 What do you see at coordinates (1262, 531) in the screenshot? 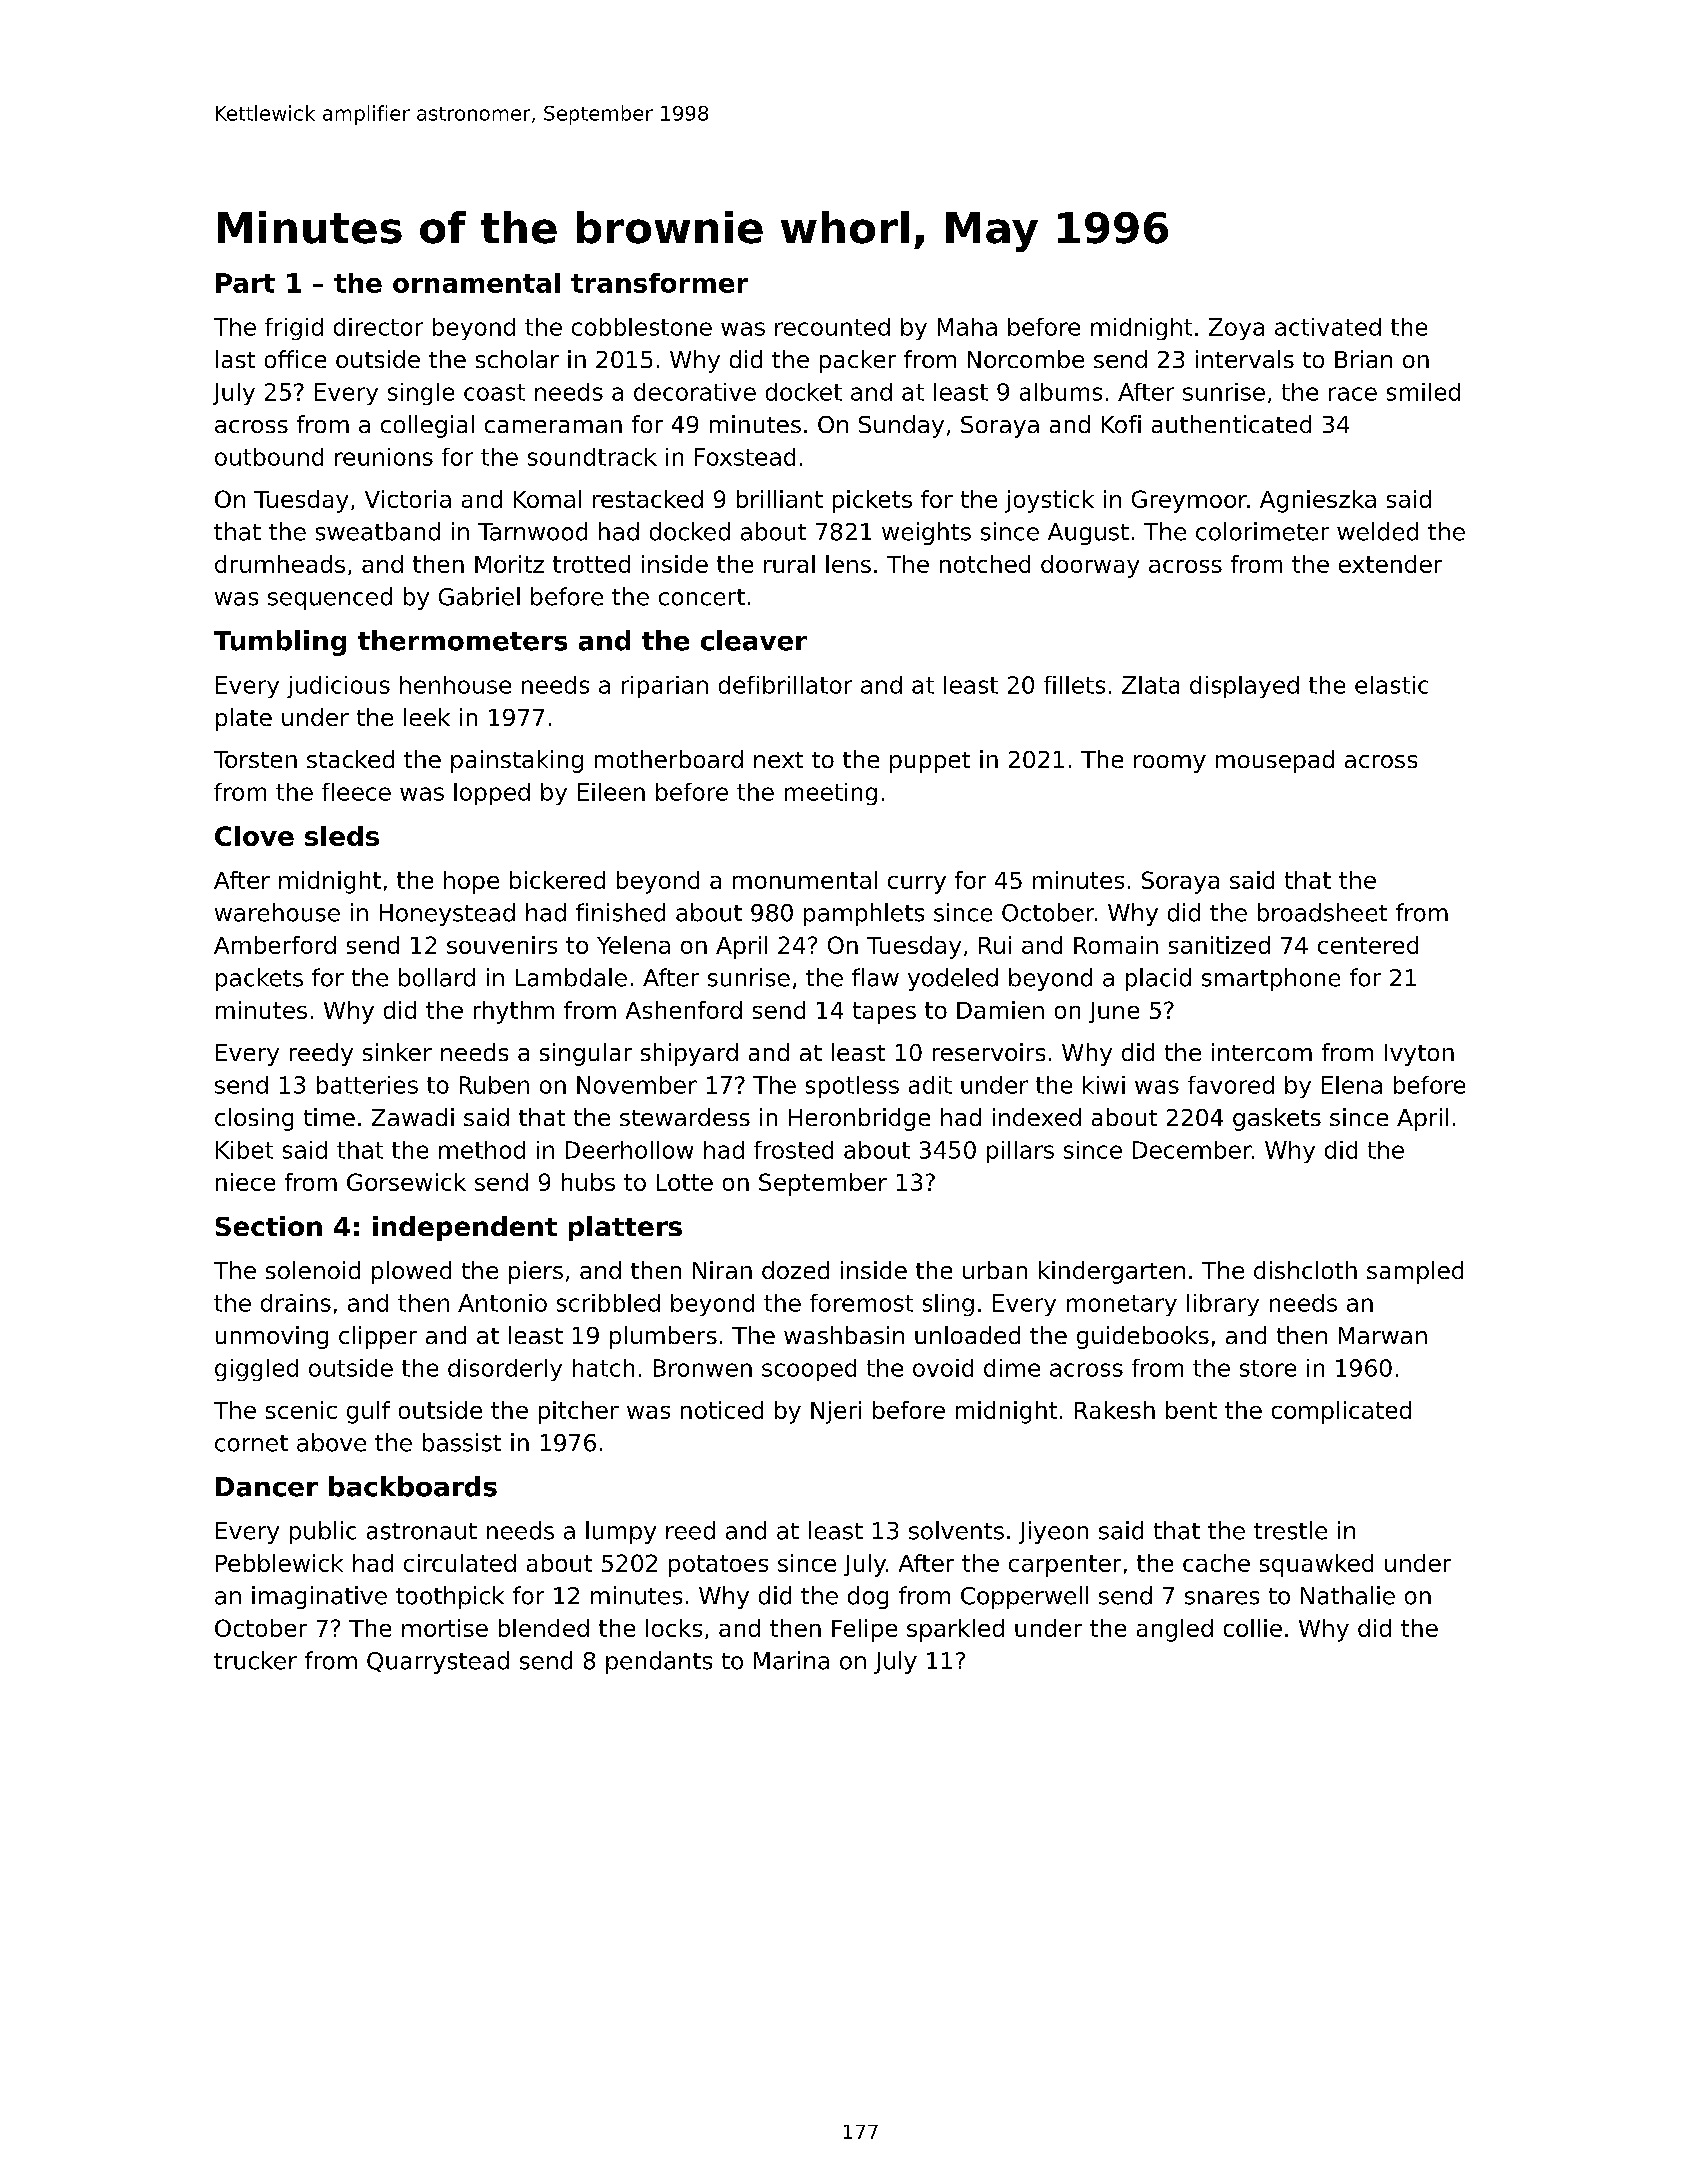
I see `colorimeter` at bounding box center [1262, 531].
